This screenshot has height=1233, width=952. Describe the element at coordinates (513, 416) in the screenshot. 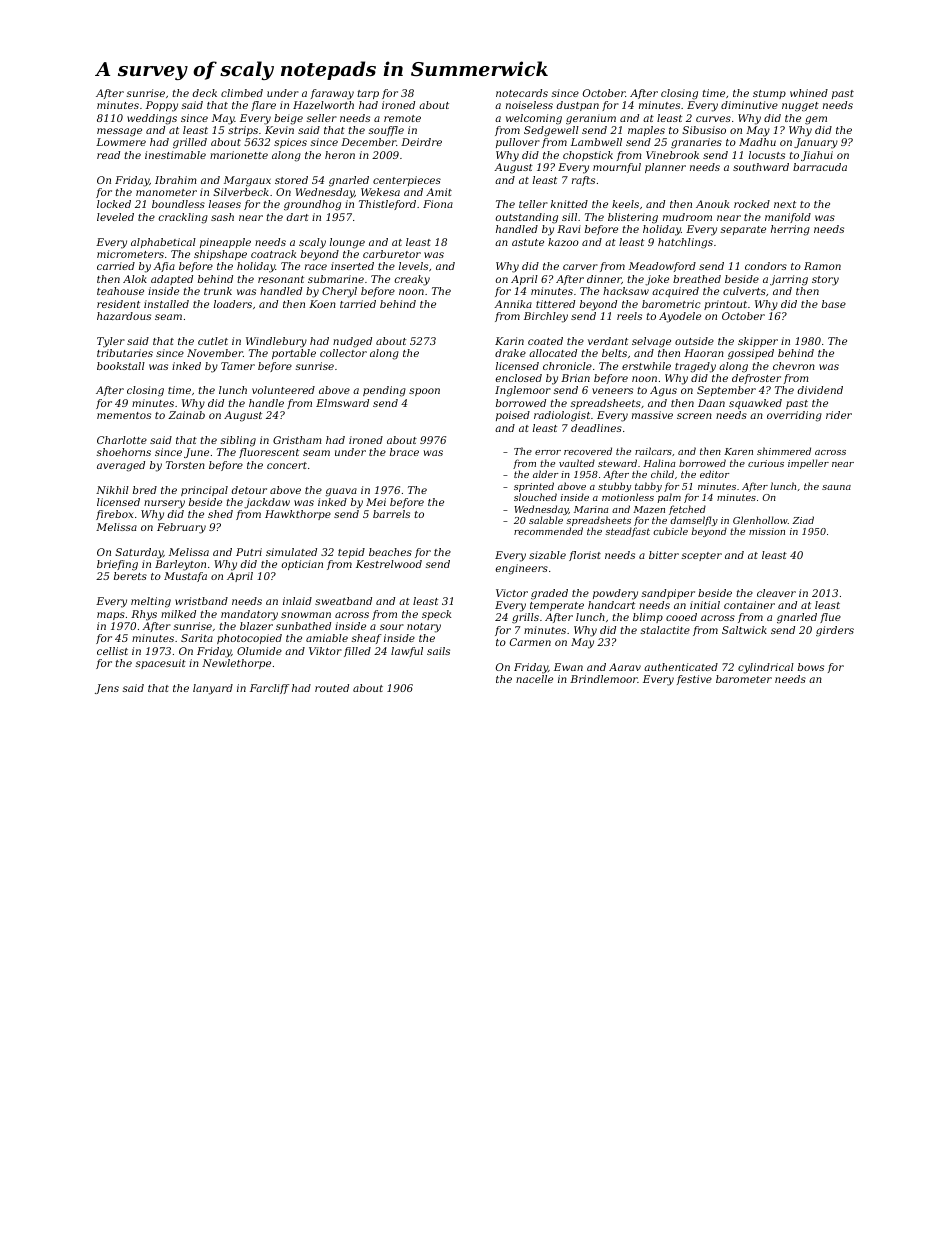

I see `poised` at that location.
